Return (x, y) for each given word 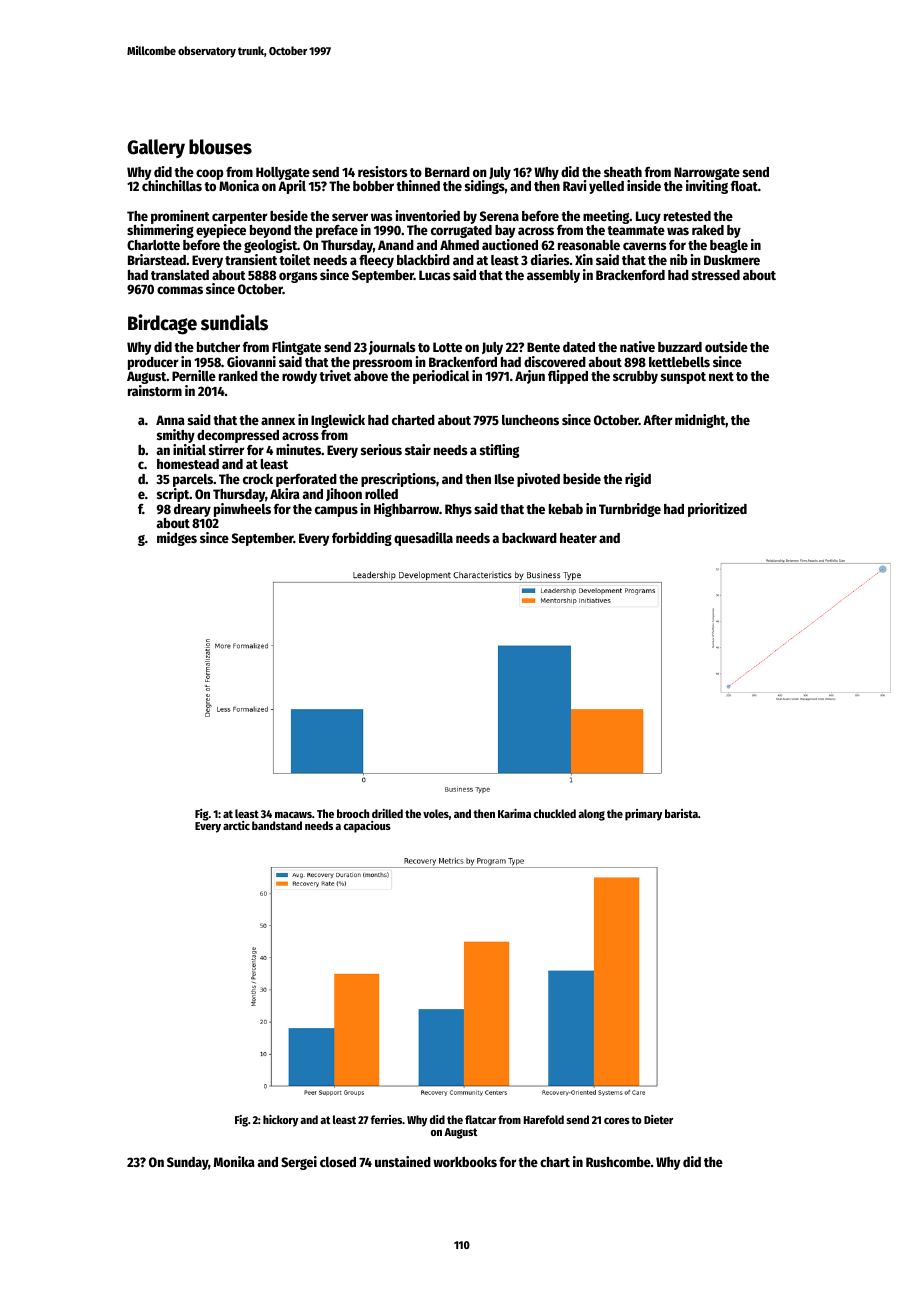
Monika (234, 1161)
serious (381, 449)
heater (578, 538)
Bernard (447, 172)
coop (209, 174)
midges (177, 539)
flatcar (480, 1119)
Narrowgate (707, 174)
